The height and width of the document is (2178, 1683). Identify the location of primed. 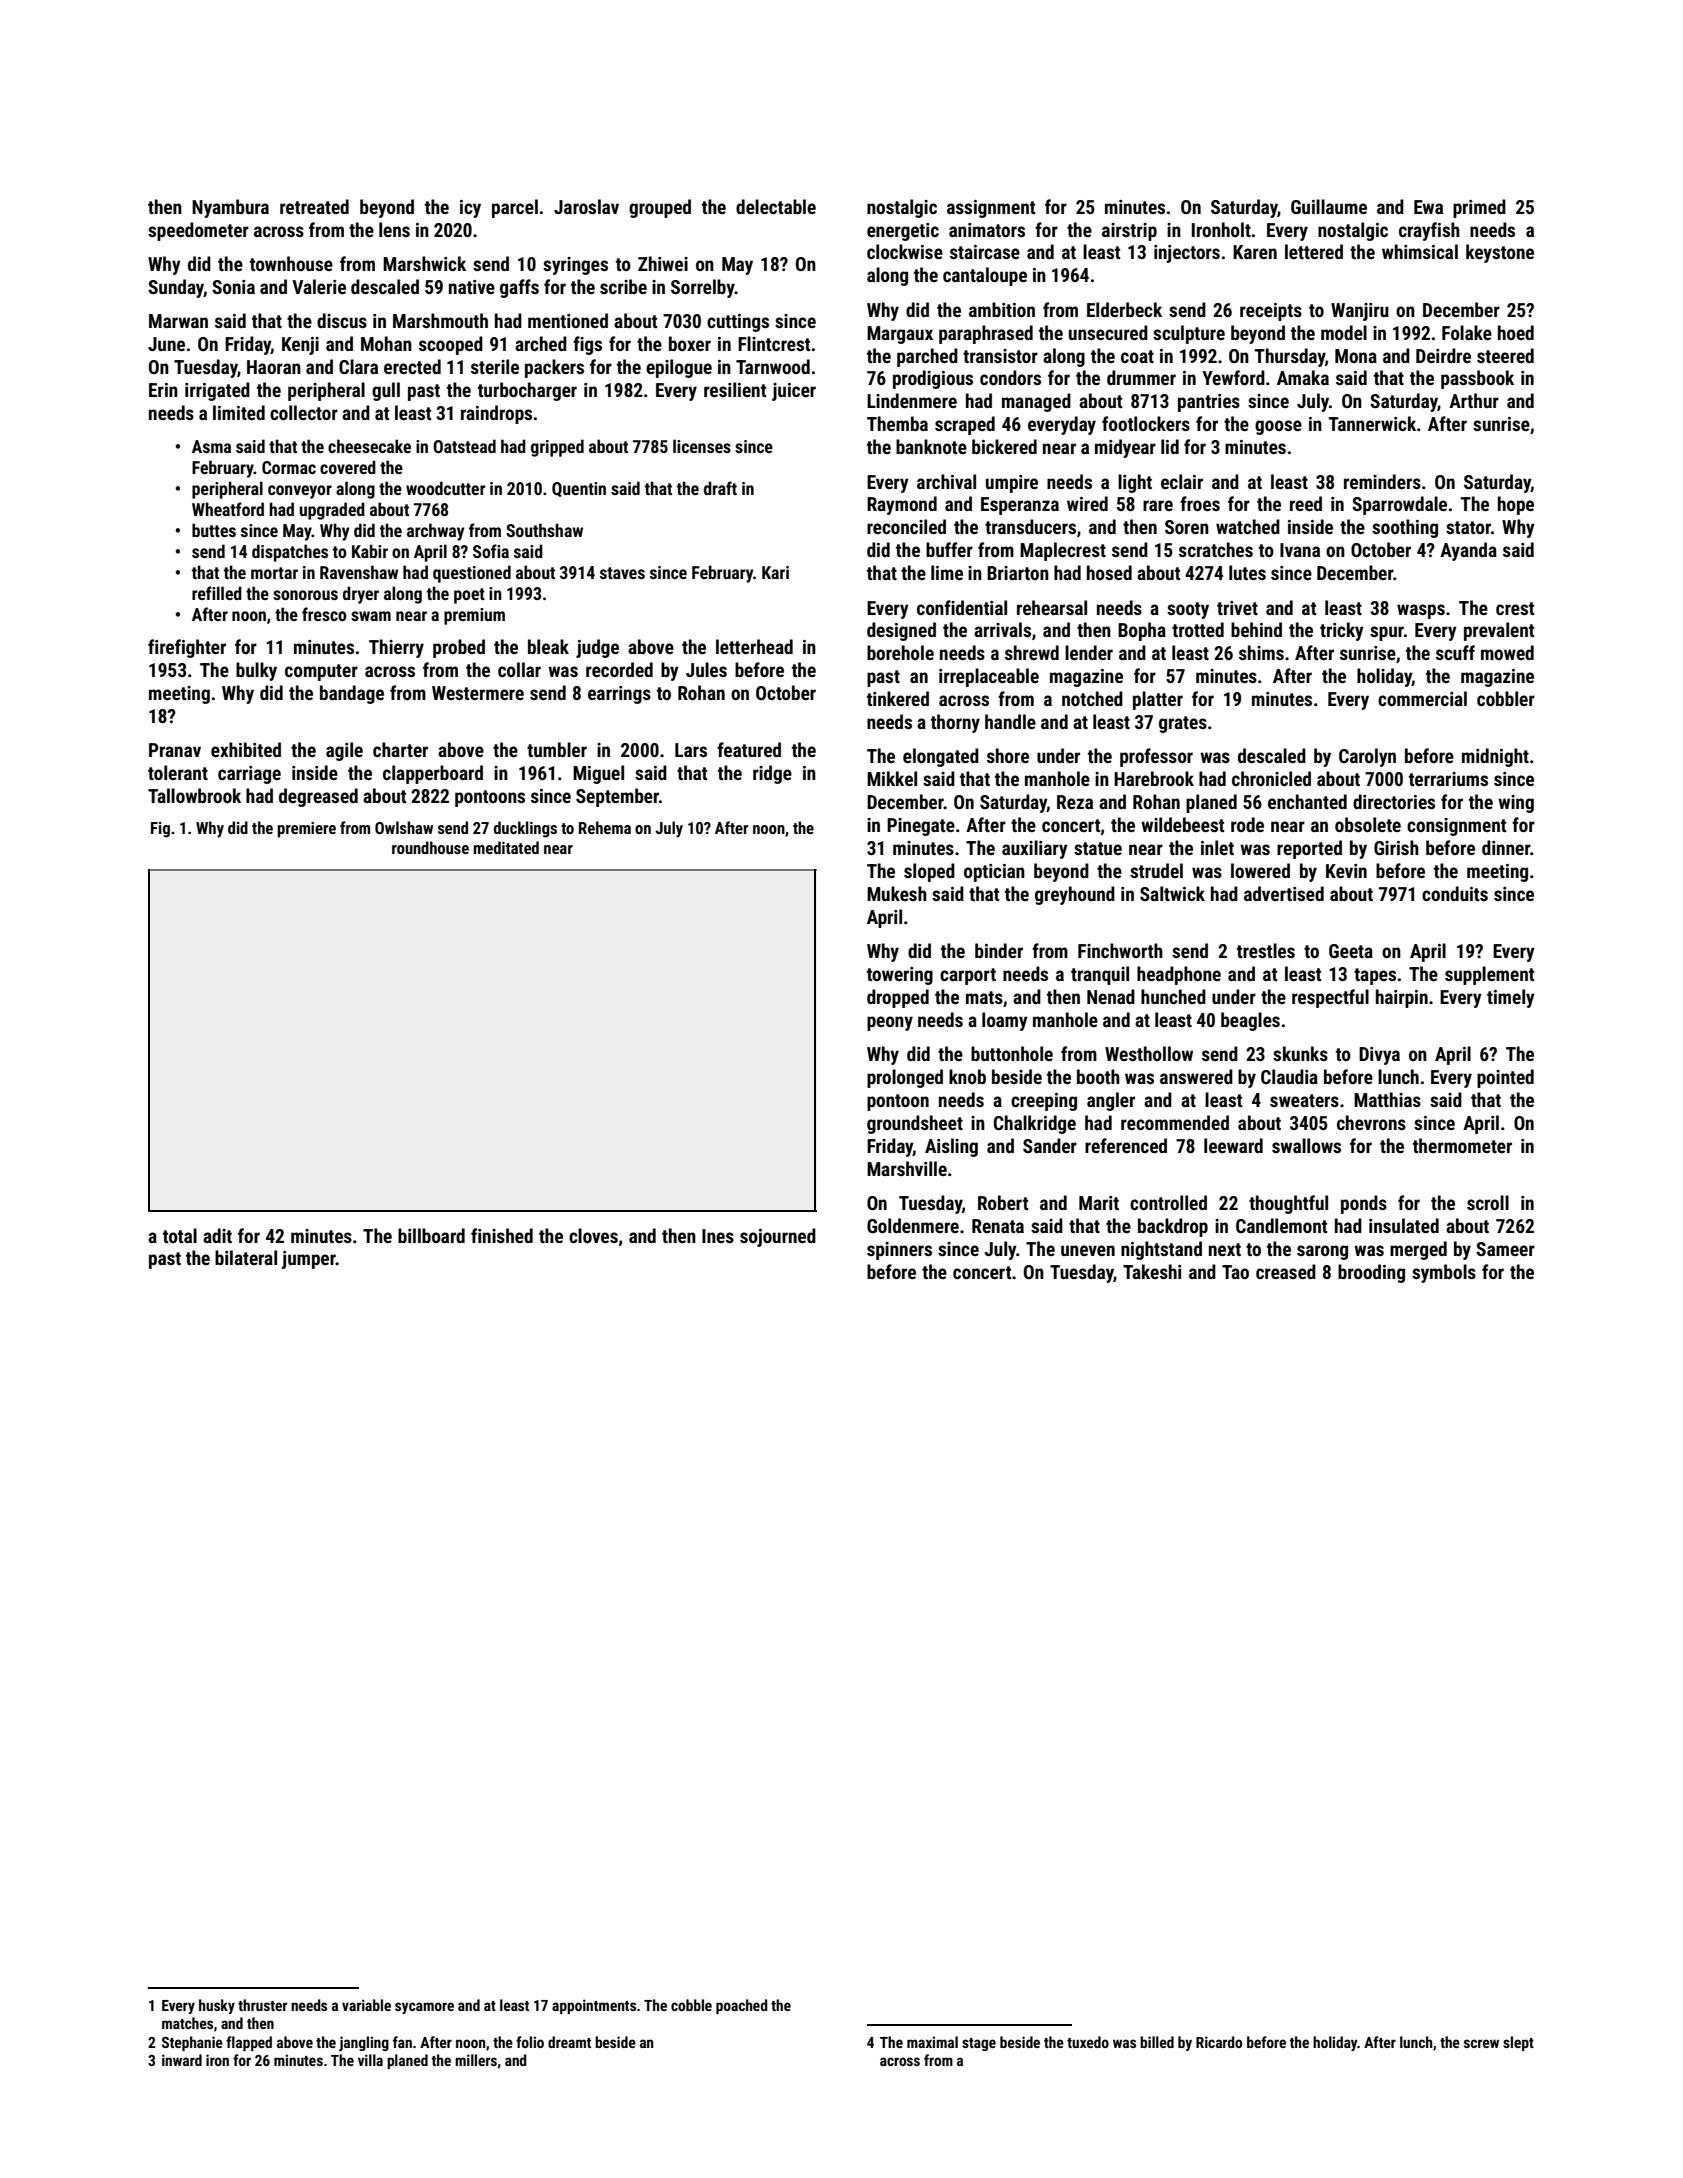
(1479, 208).
